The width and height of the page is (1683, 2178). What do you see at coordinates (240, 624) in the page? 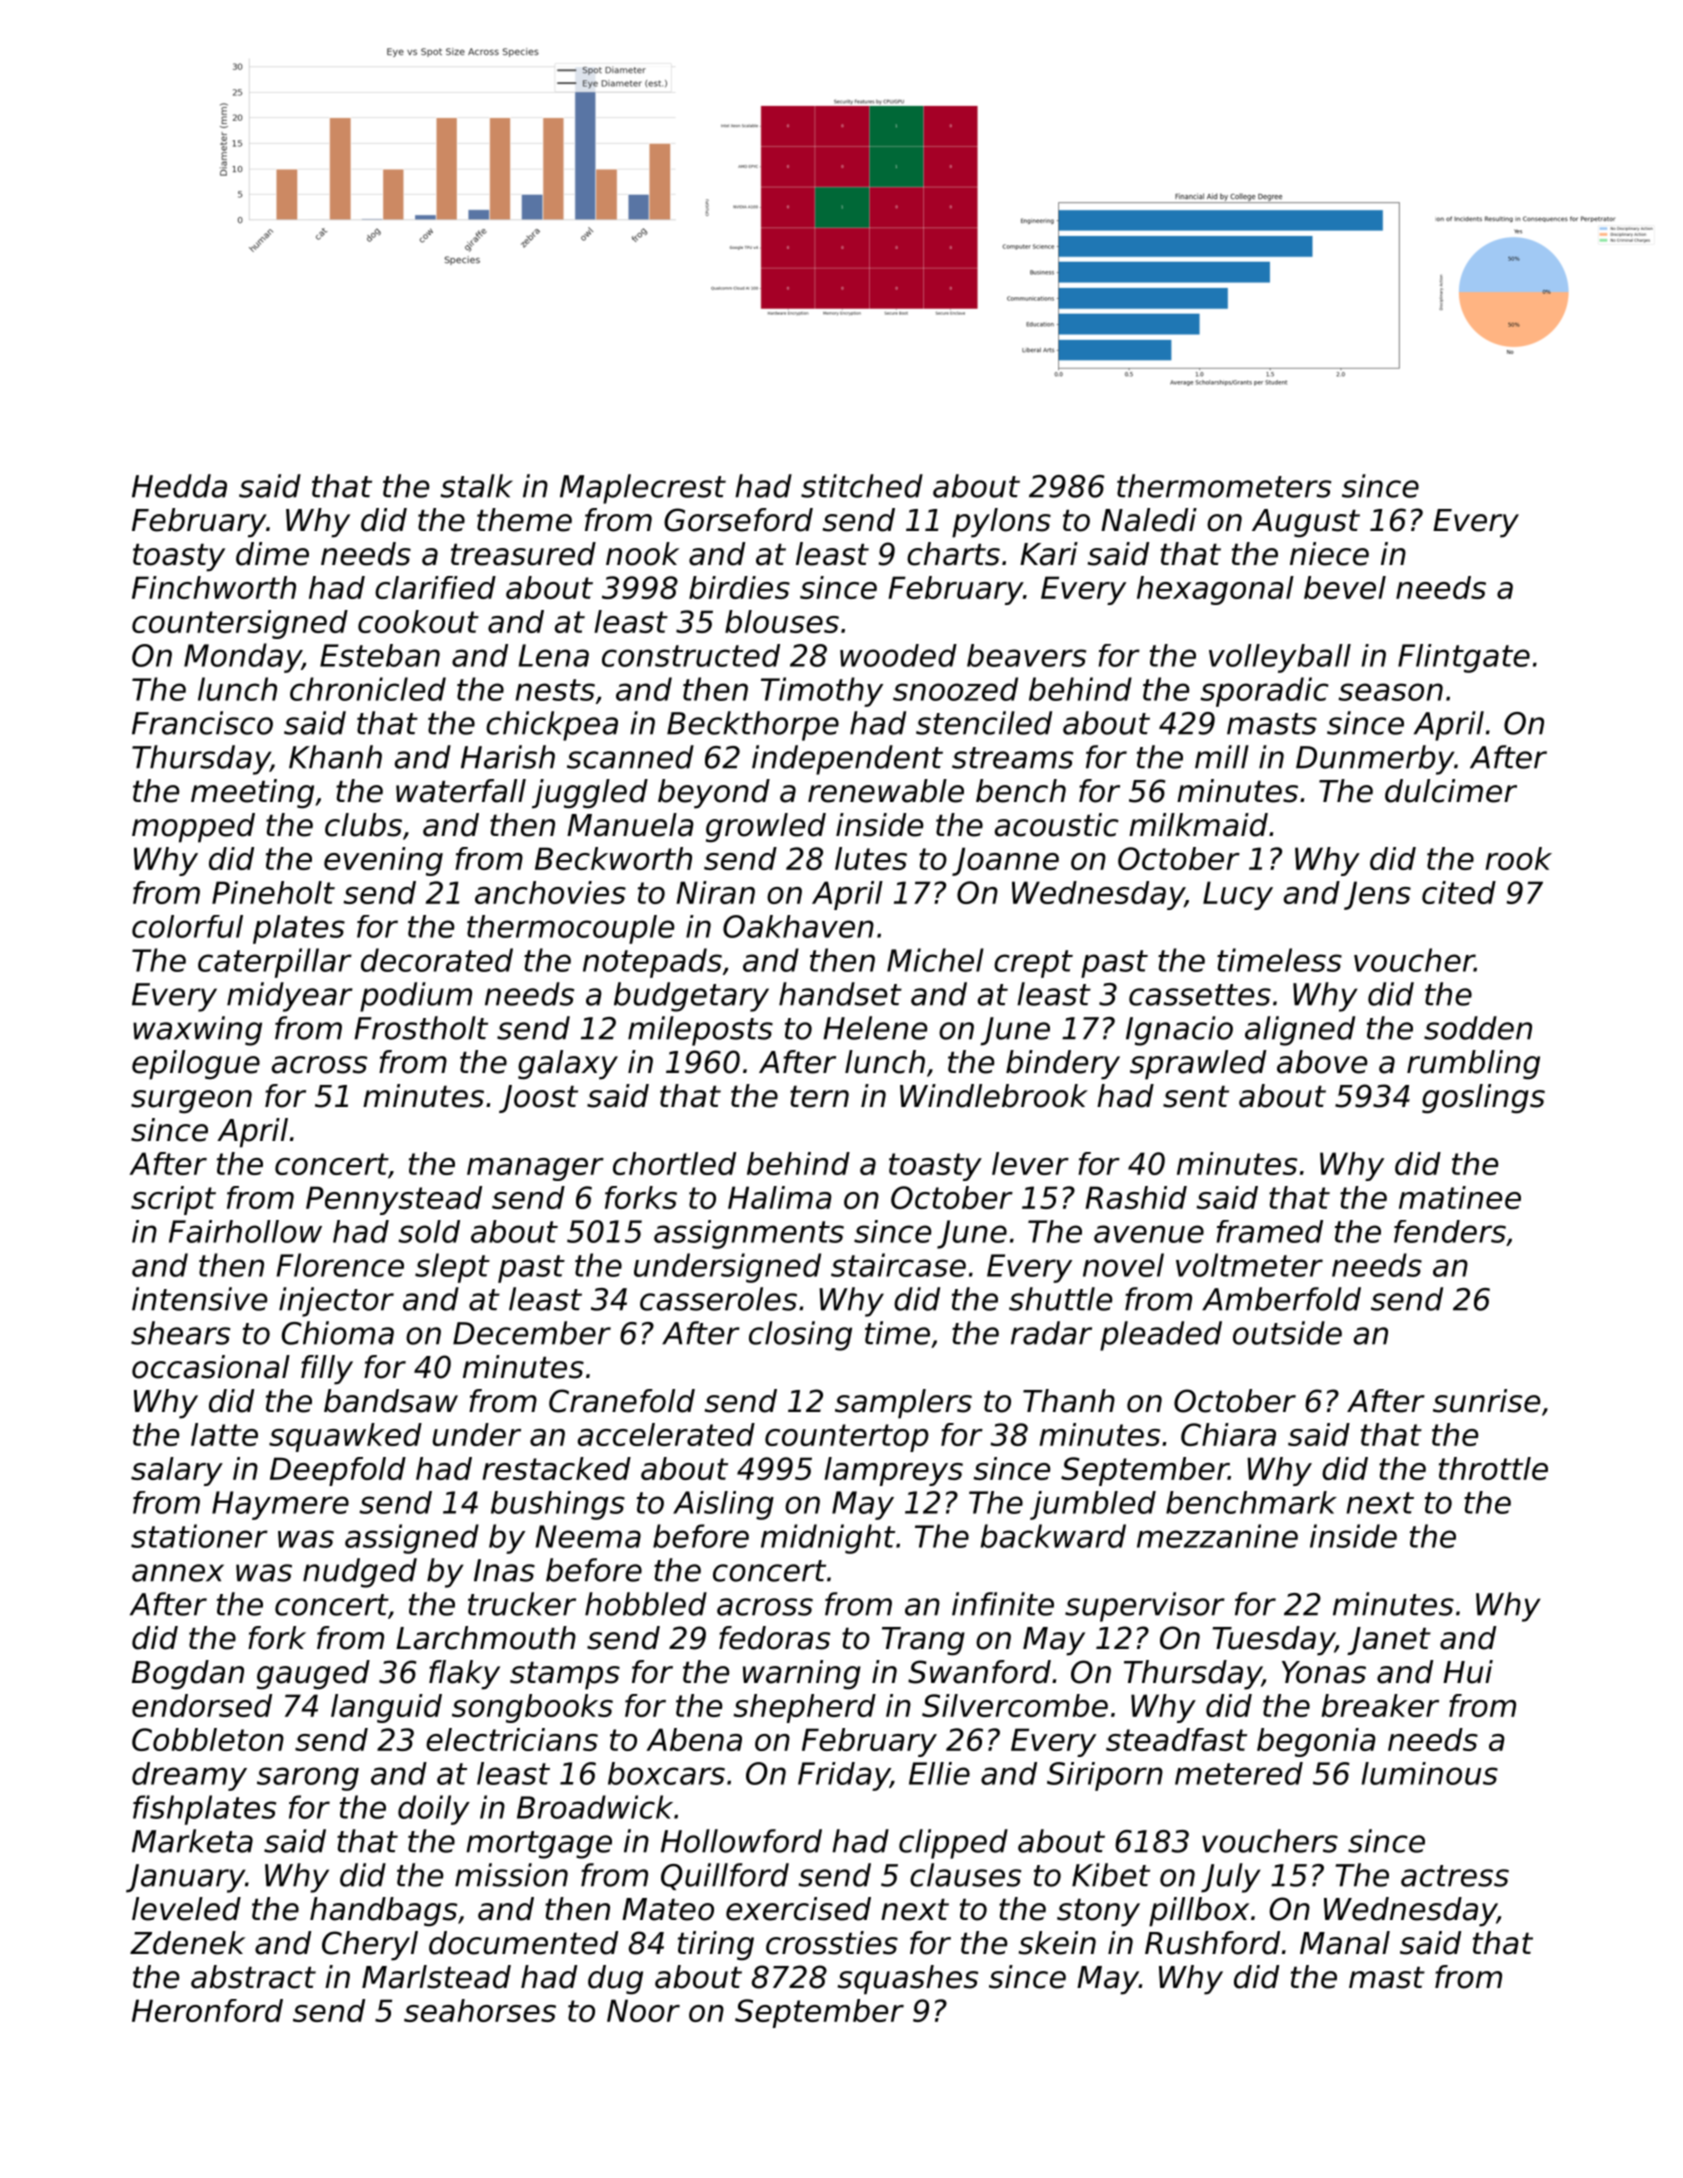
I see `countersigned` at bounding box center [240, 624].
